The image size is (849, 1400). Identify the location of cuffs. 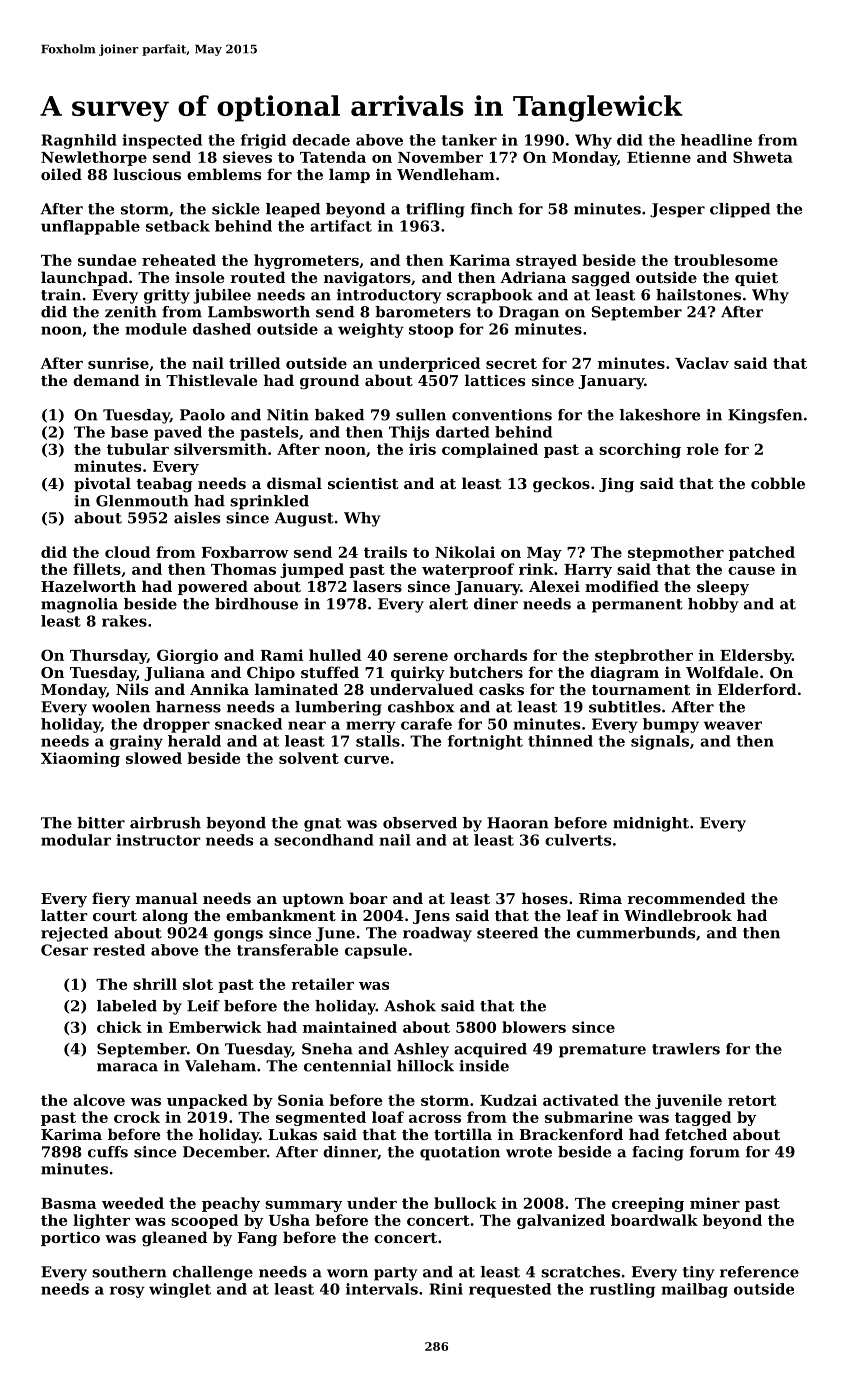
(108, 1152).
